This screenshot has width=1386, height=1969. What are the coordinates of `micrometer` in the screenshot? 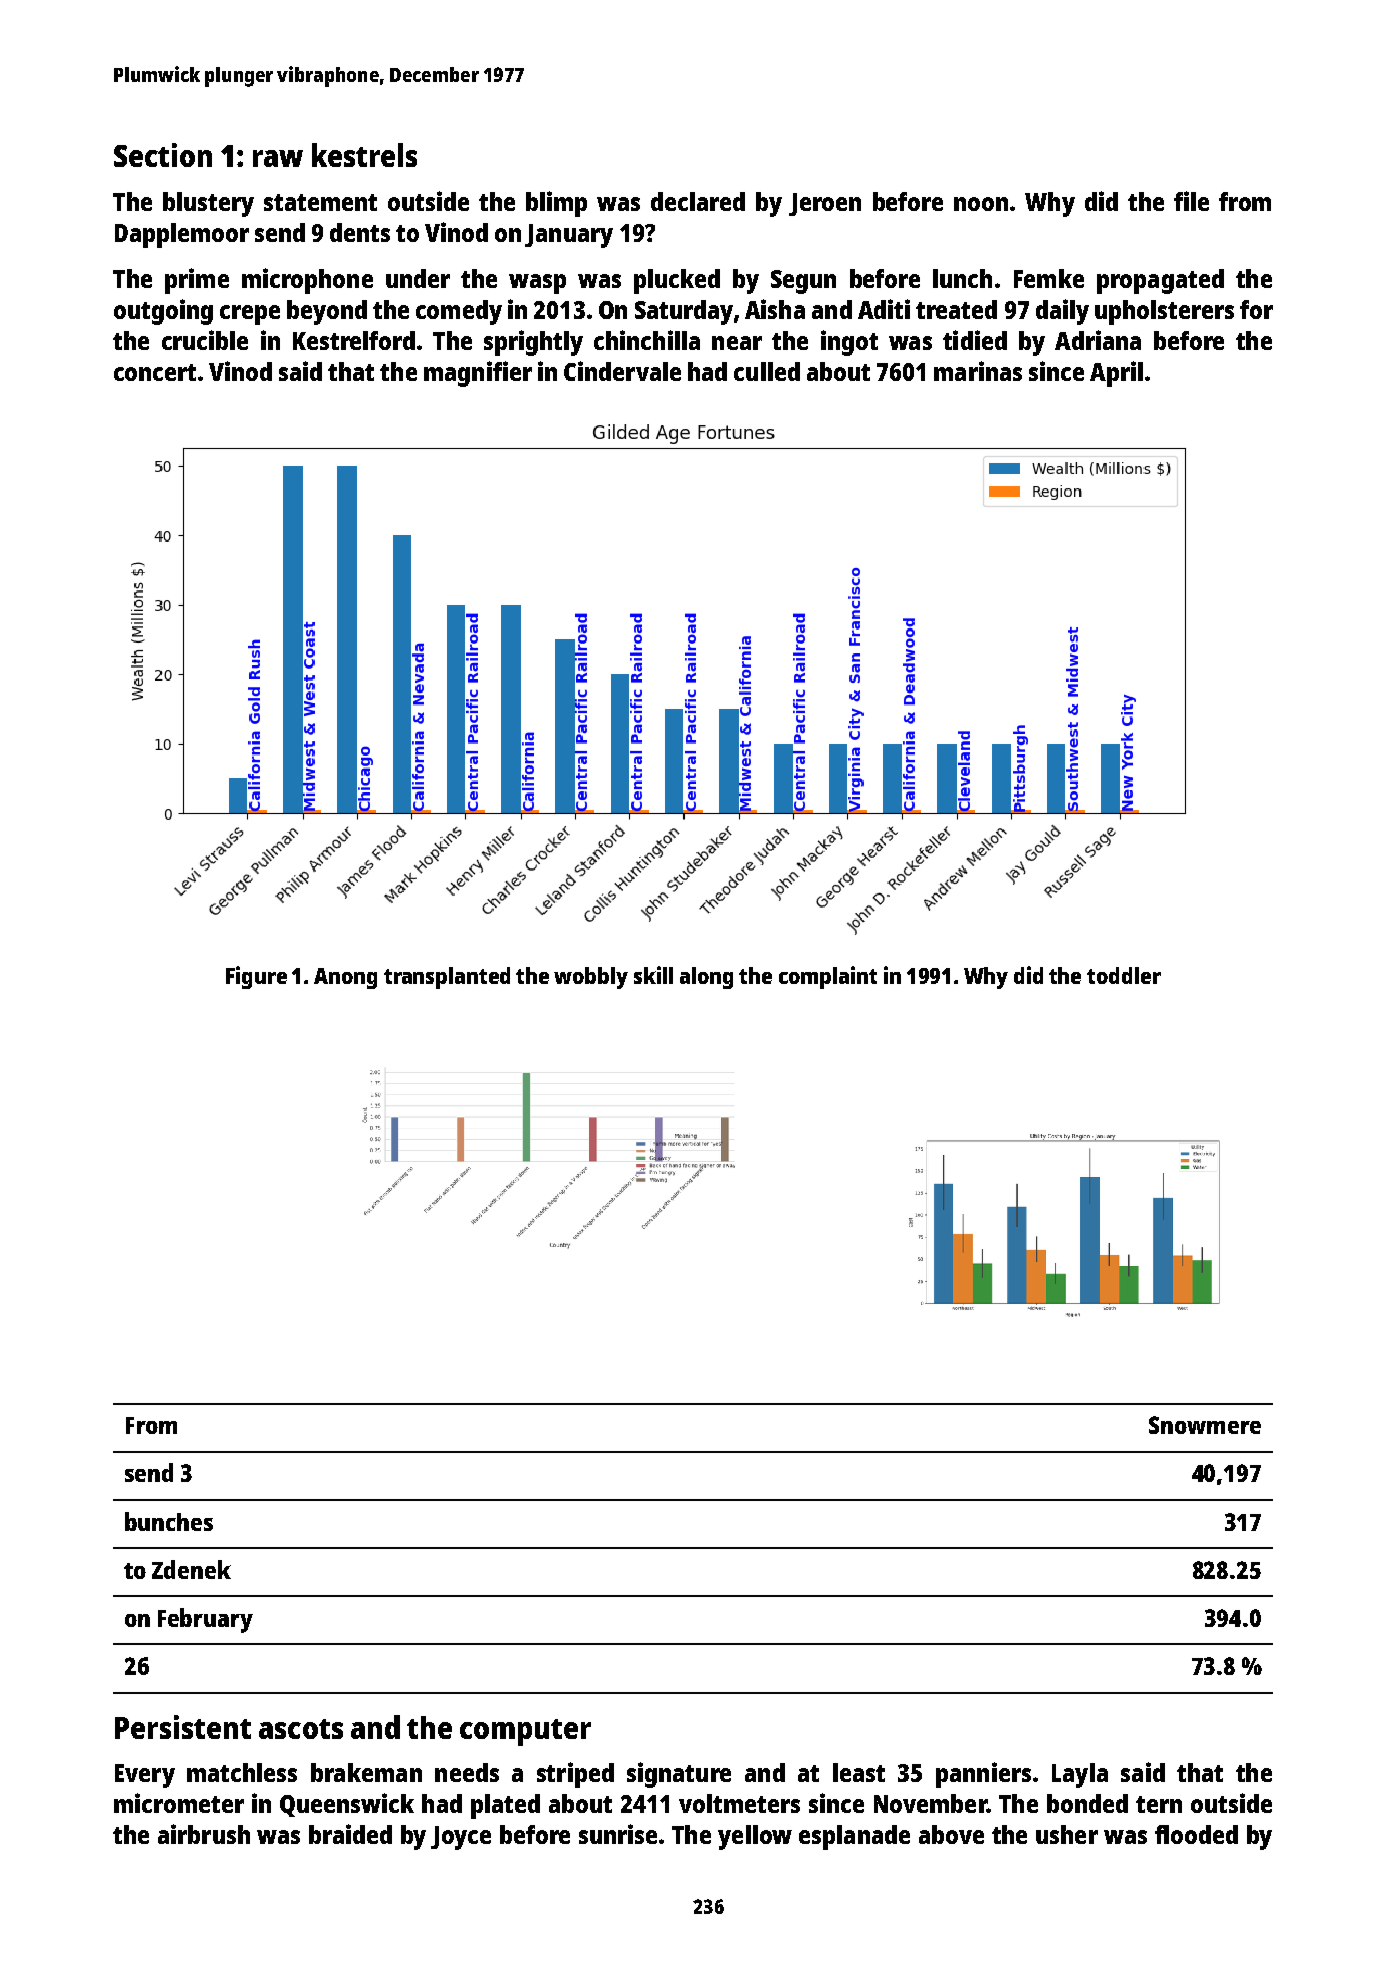 It's located at (179, 1803).
